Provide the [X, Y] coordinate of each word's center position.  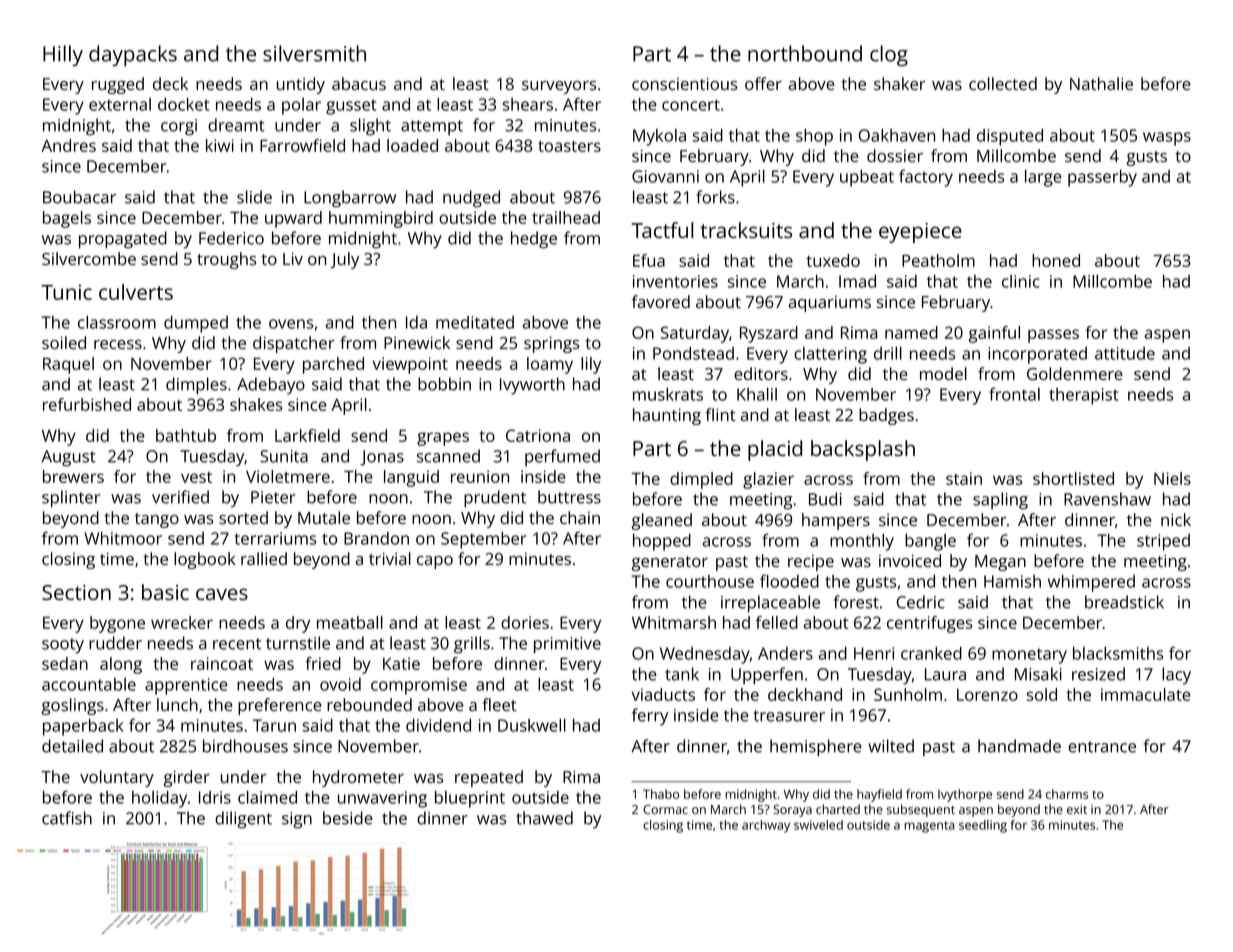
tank [682, 674]
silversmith [314, 53]
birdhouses [245, 746]
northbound [805, 53]
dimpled [701, 480]
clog [889, 55]
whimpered [1091, 583]
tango [157, 520]
